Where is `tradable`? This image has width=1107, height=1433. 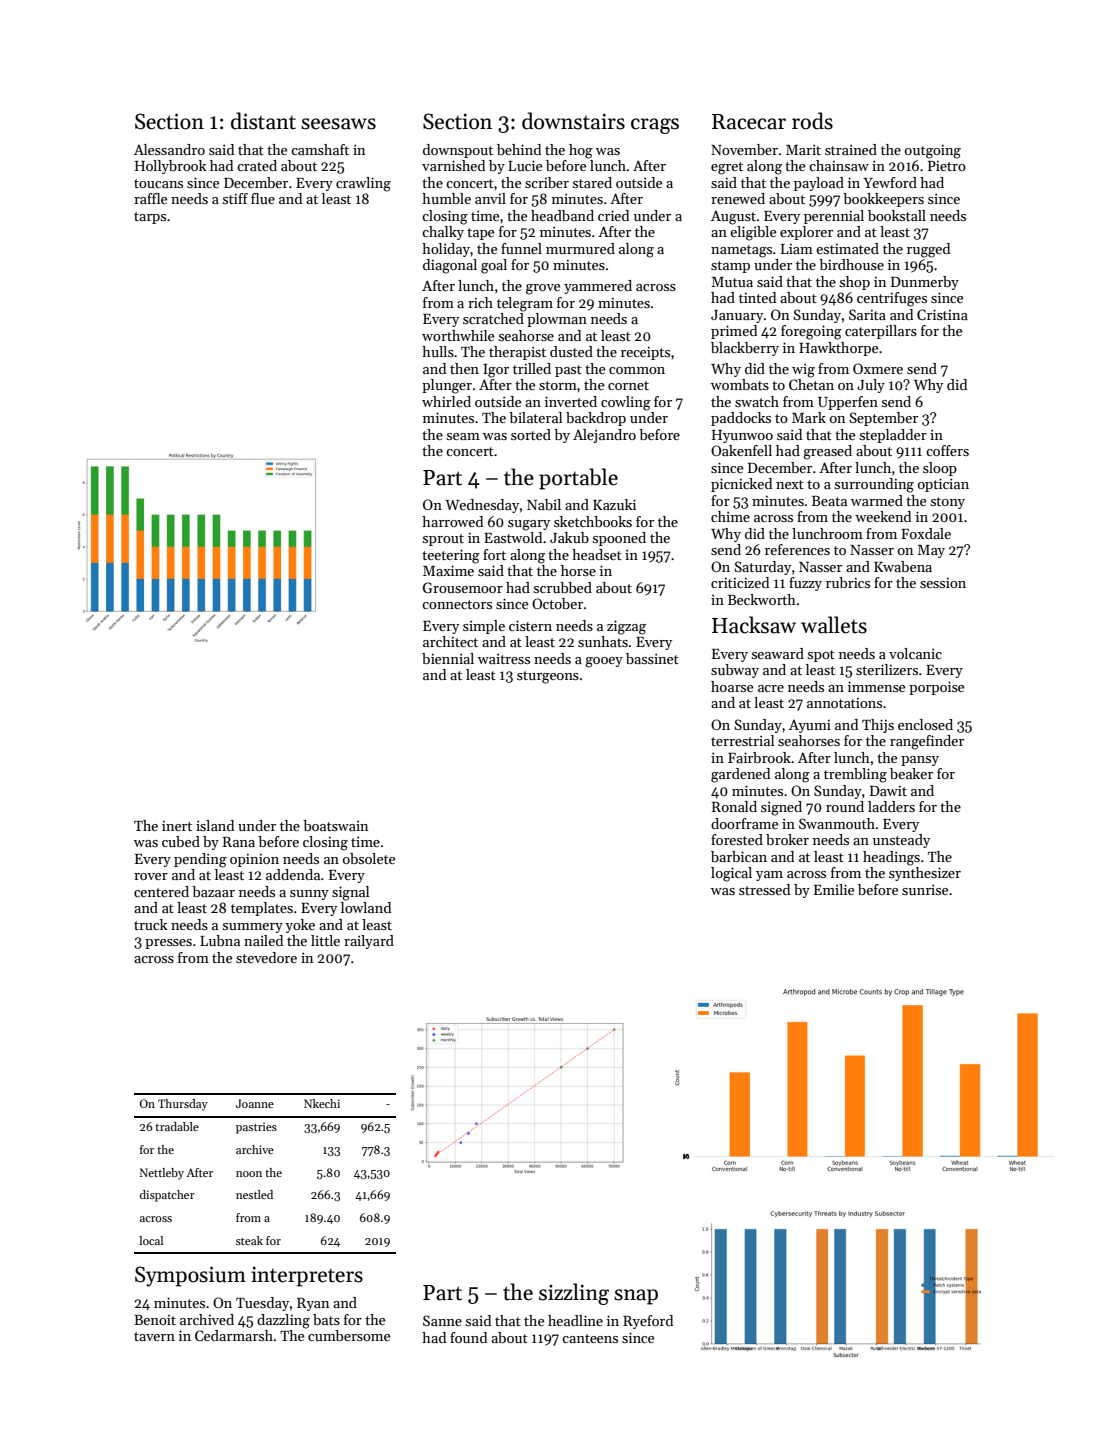
tradable is located at coordinates (177, 1126).
